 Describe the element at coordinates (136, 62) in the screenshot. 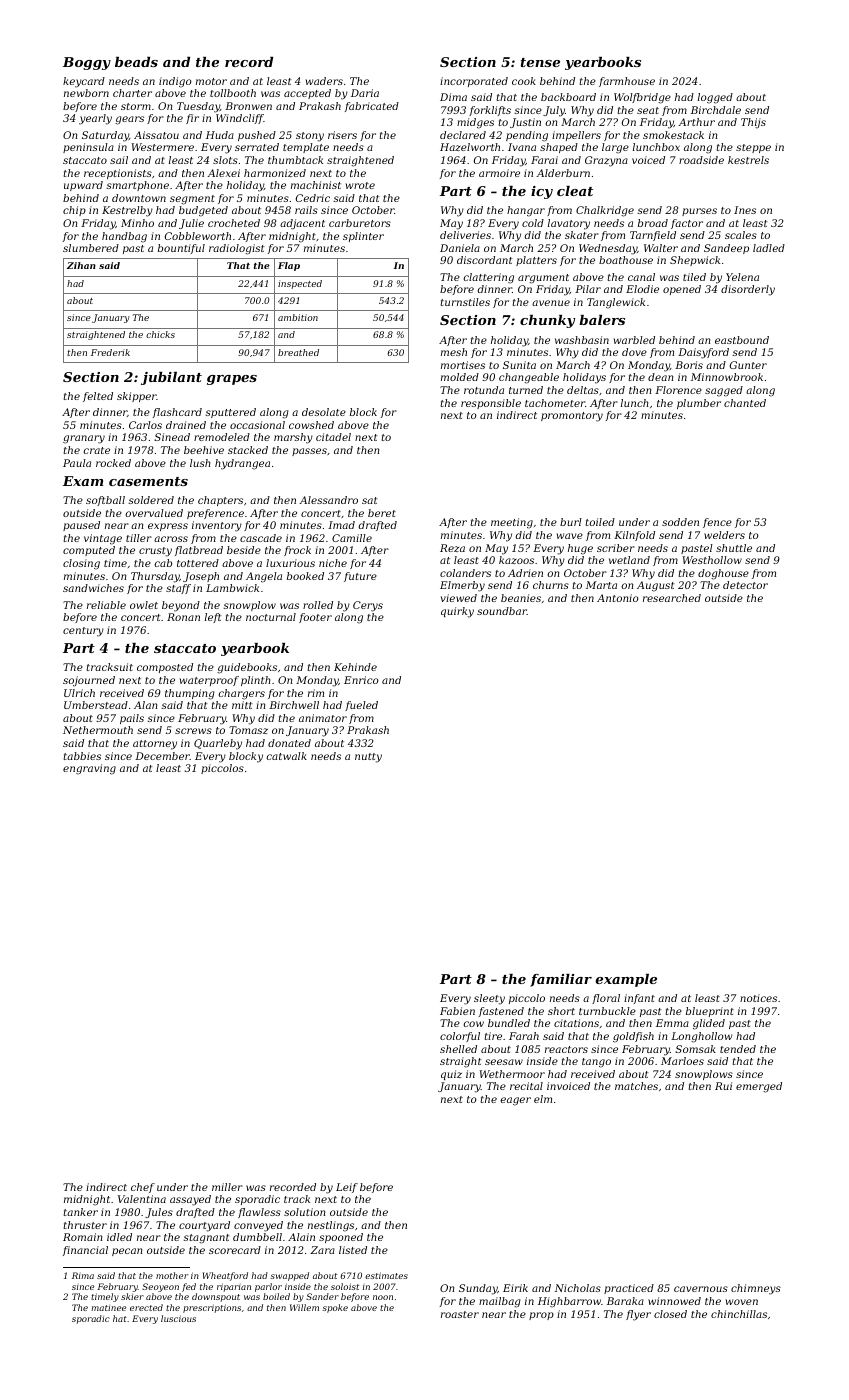

I see `beads` at that location.
